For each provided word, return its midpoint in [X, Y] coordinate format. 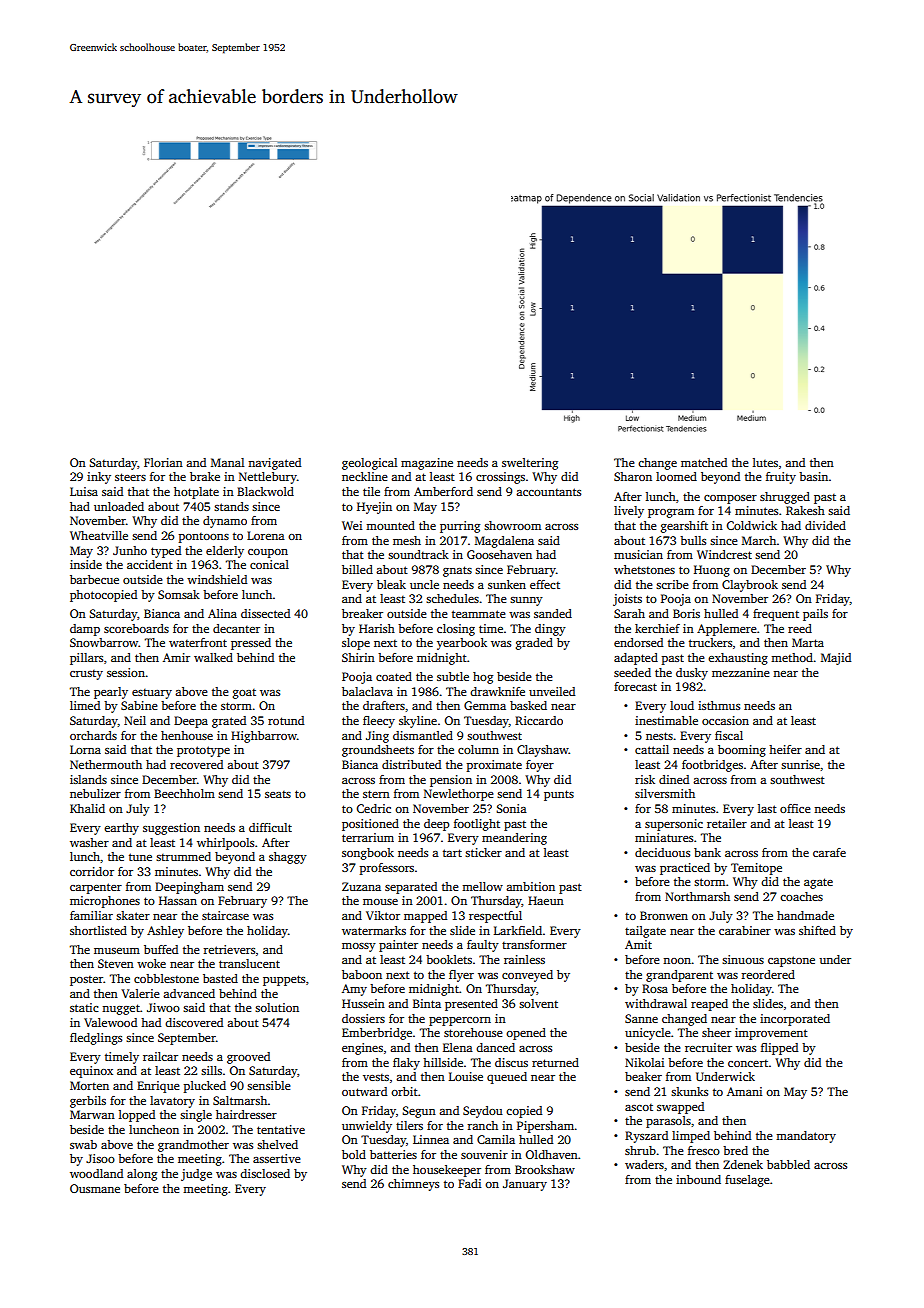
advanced [189, 993]
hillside [443, 1062]
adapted [636, 659]
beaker [643, 1076]
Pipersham [545, 1127]
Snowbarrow [104, 642]
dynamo [225, 522]
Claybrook [750, 586]
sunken [507, 584]
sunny [526, 601]
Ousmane [95, 1188]
